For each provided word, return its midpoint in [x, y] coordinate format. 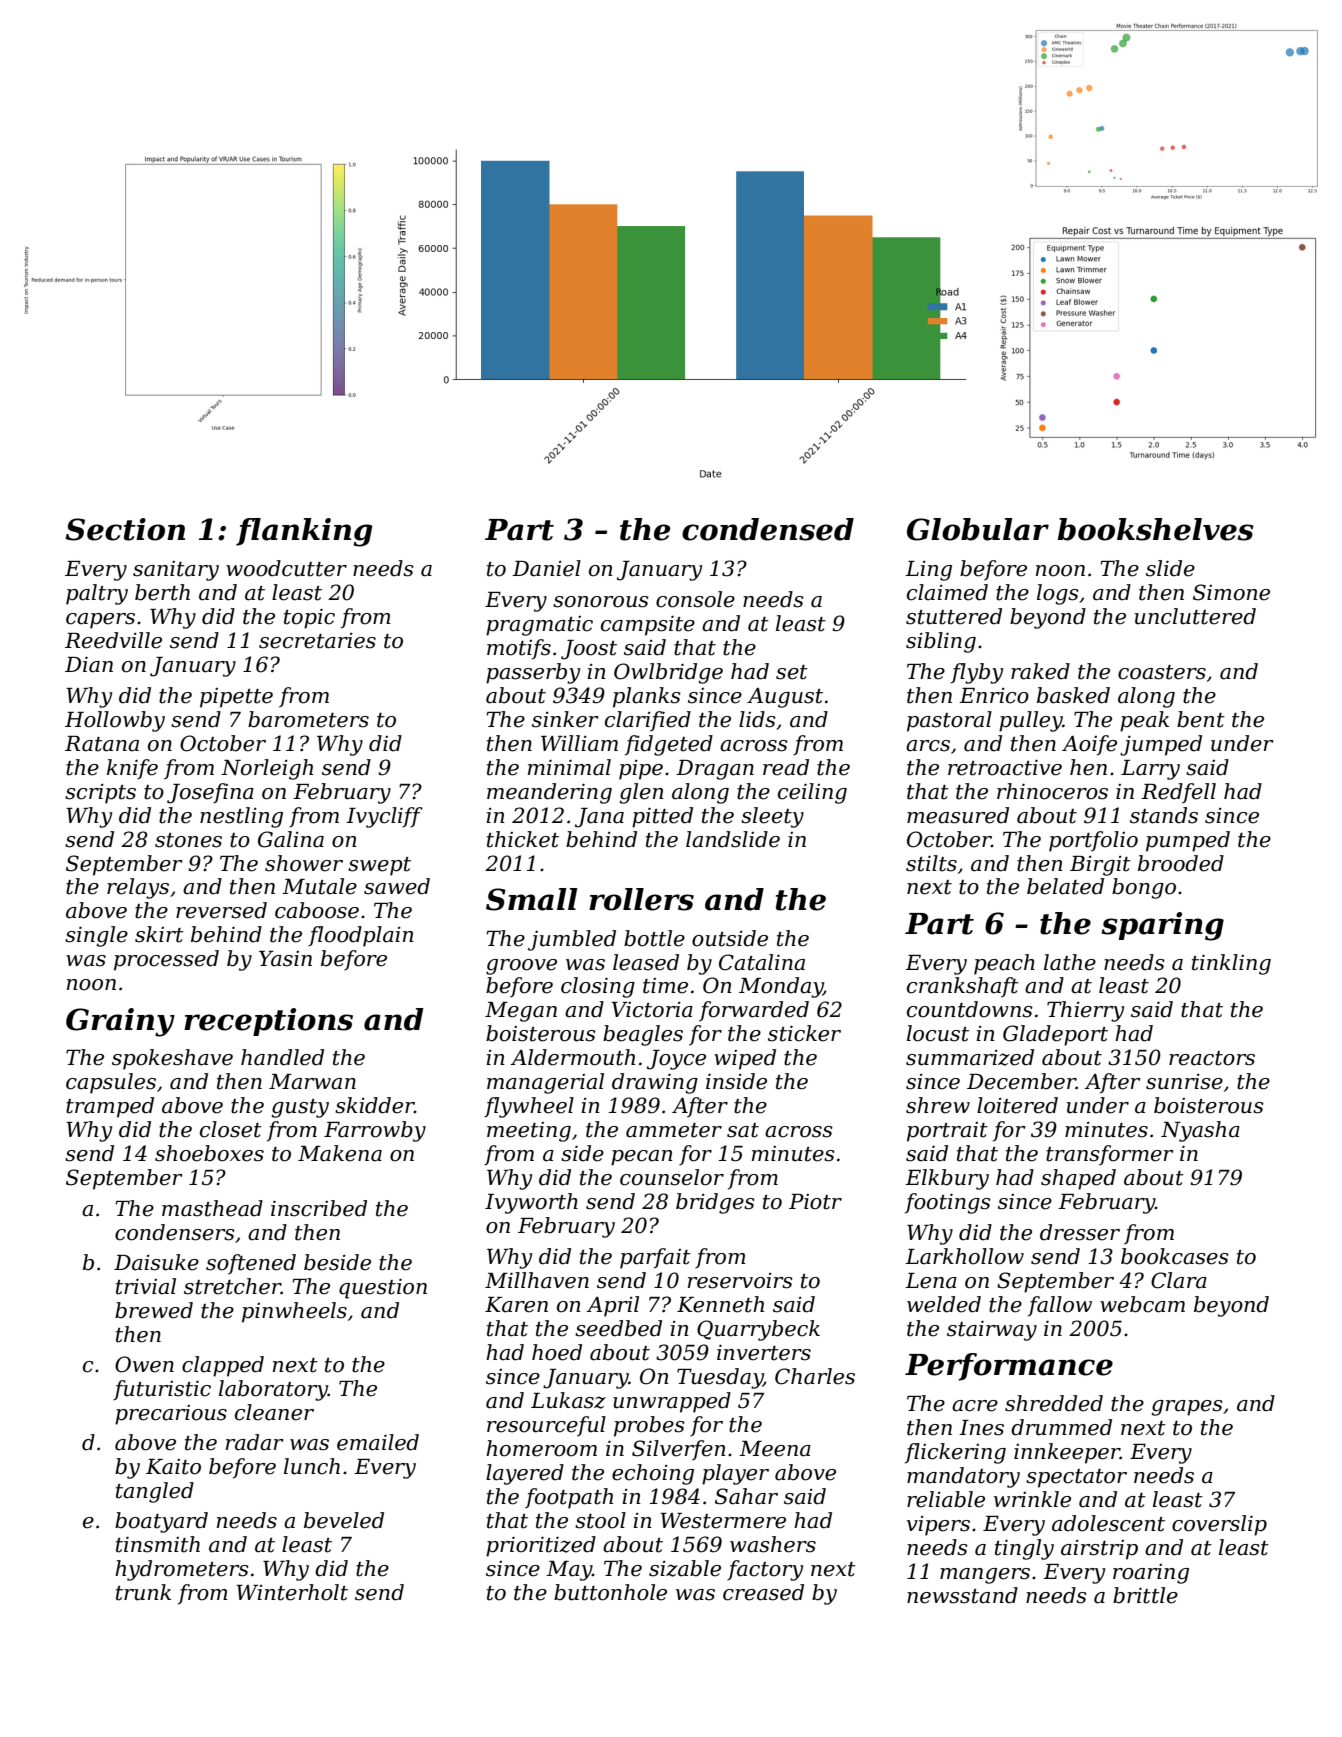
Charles [815, 1376]
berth [162, 592]
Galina [291, 839]
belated [1065, 886]
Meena [775, 1449]
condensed [768, 529]
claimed [947, 592]
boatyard [161, 1522]
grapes [1187, 1408]
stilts [931, 863]
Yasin [285, 959]
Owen [144, 1364]
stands [1164, 815]
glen [641, 793]
